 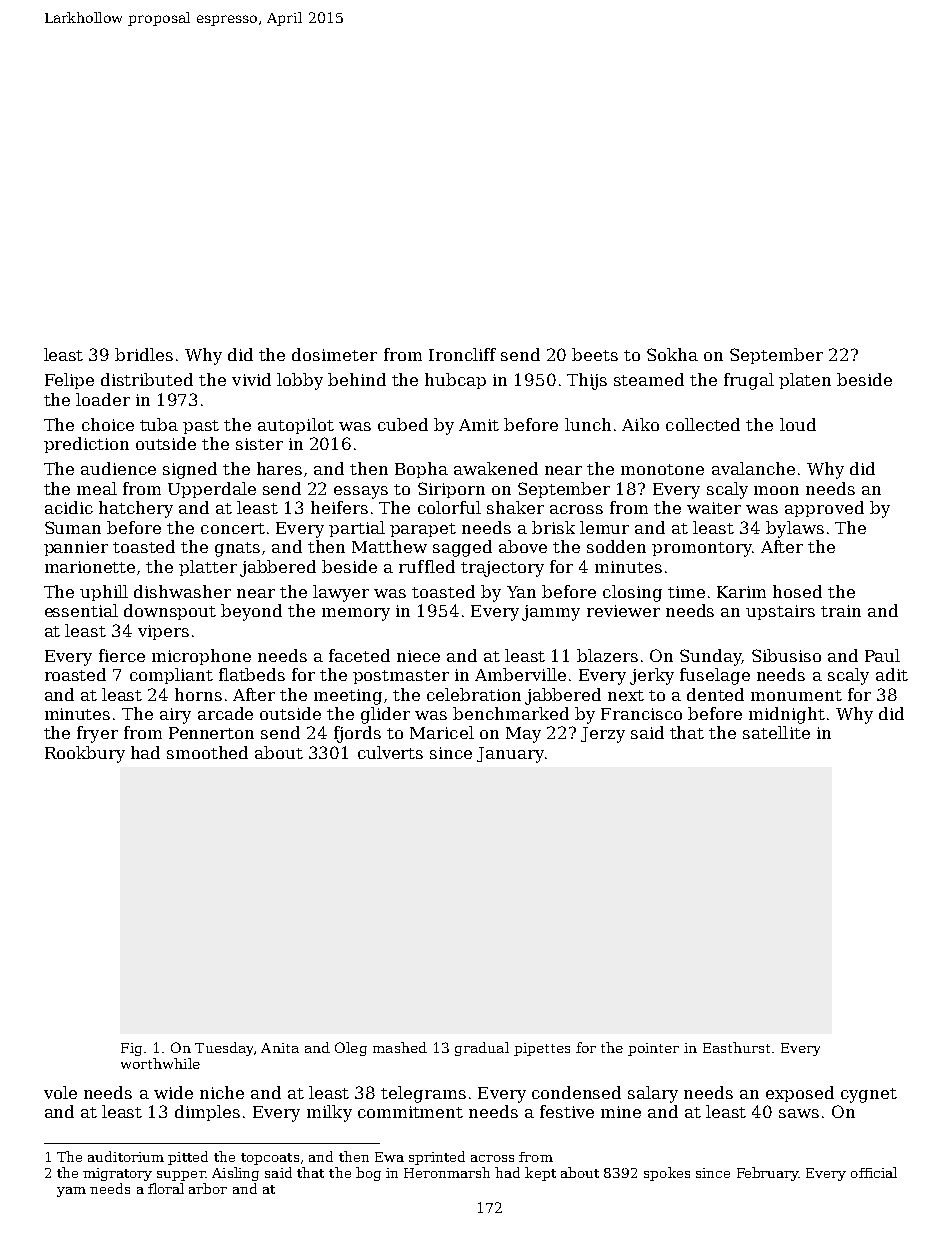 I want to click on compliant, so click(x=171, y=676).
